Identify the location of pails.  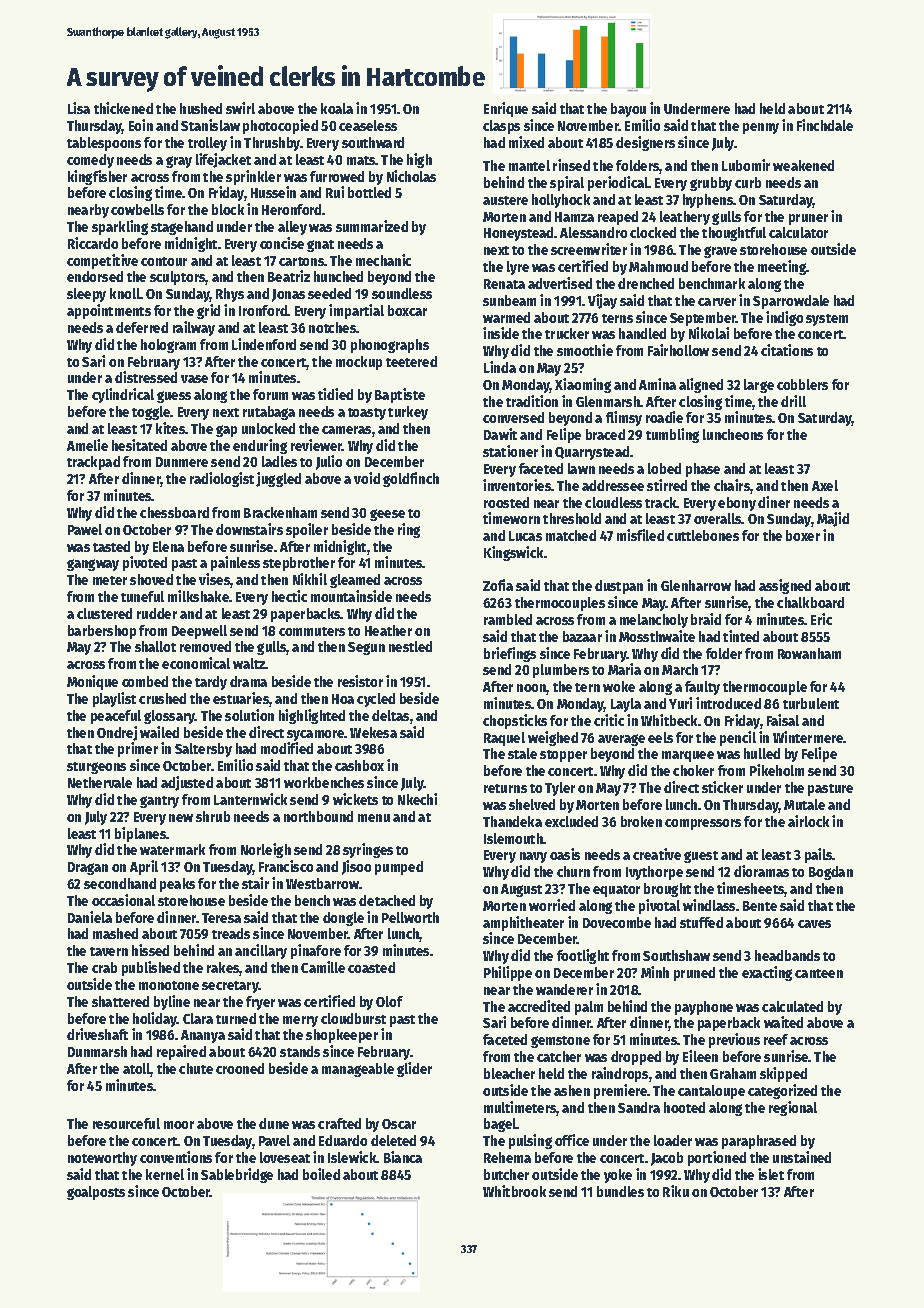
(819, 855).
